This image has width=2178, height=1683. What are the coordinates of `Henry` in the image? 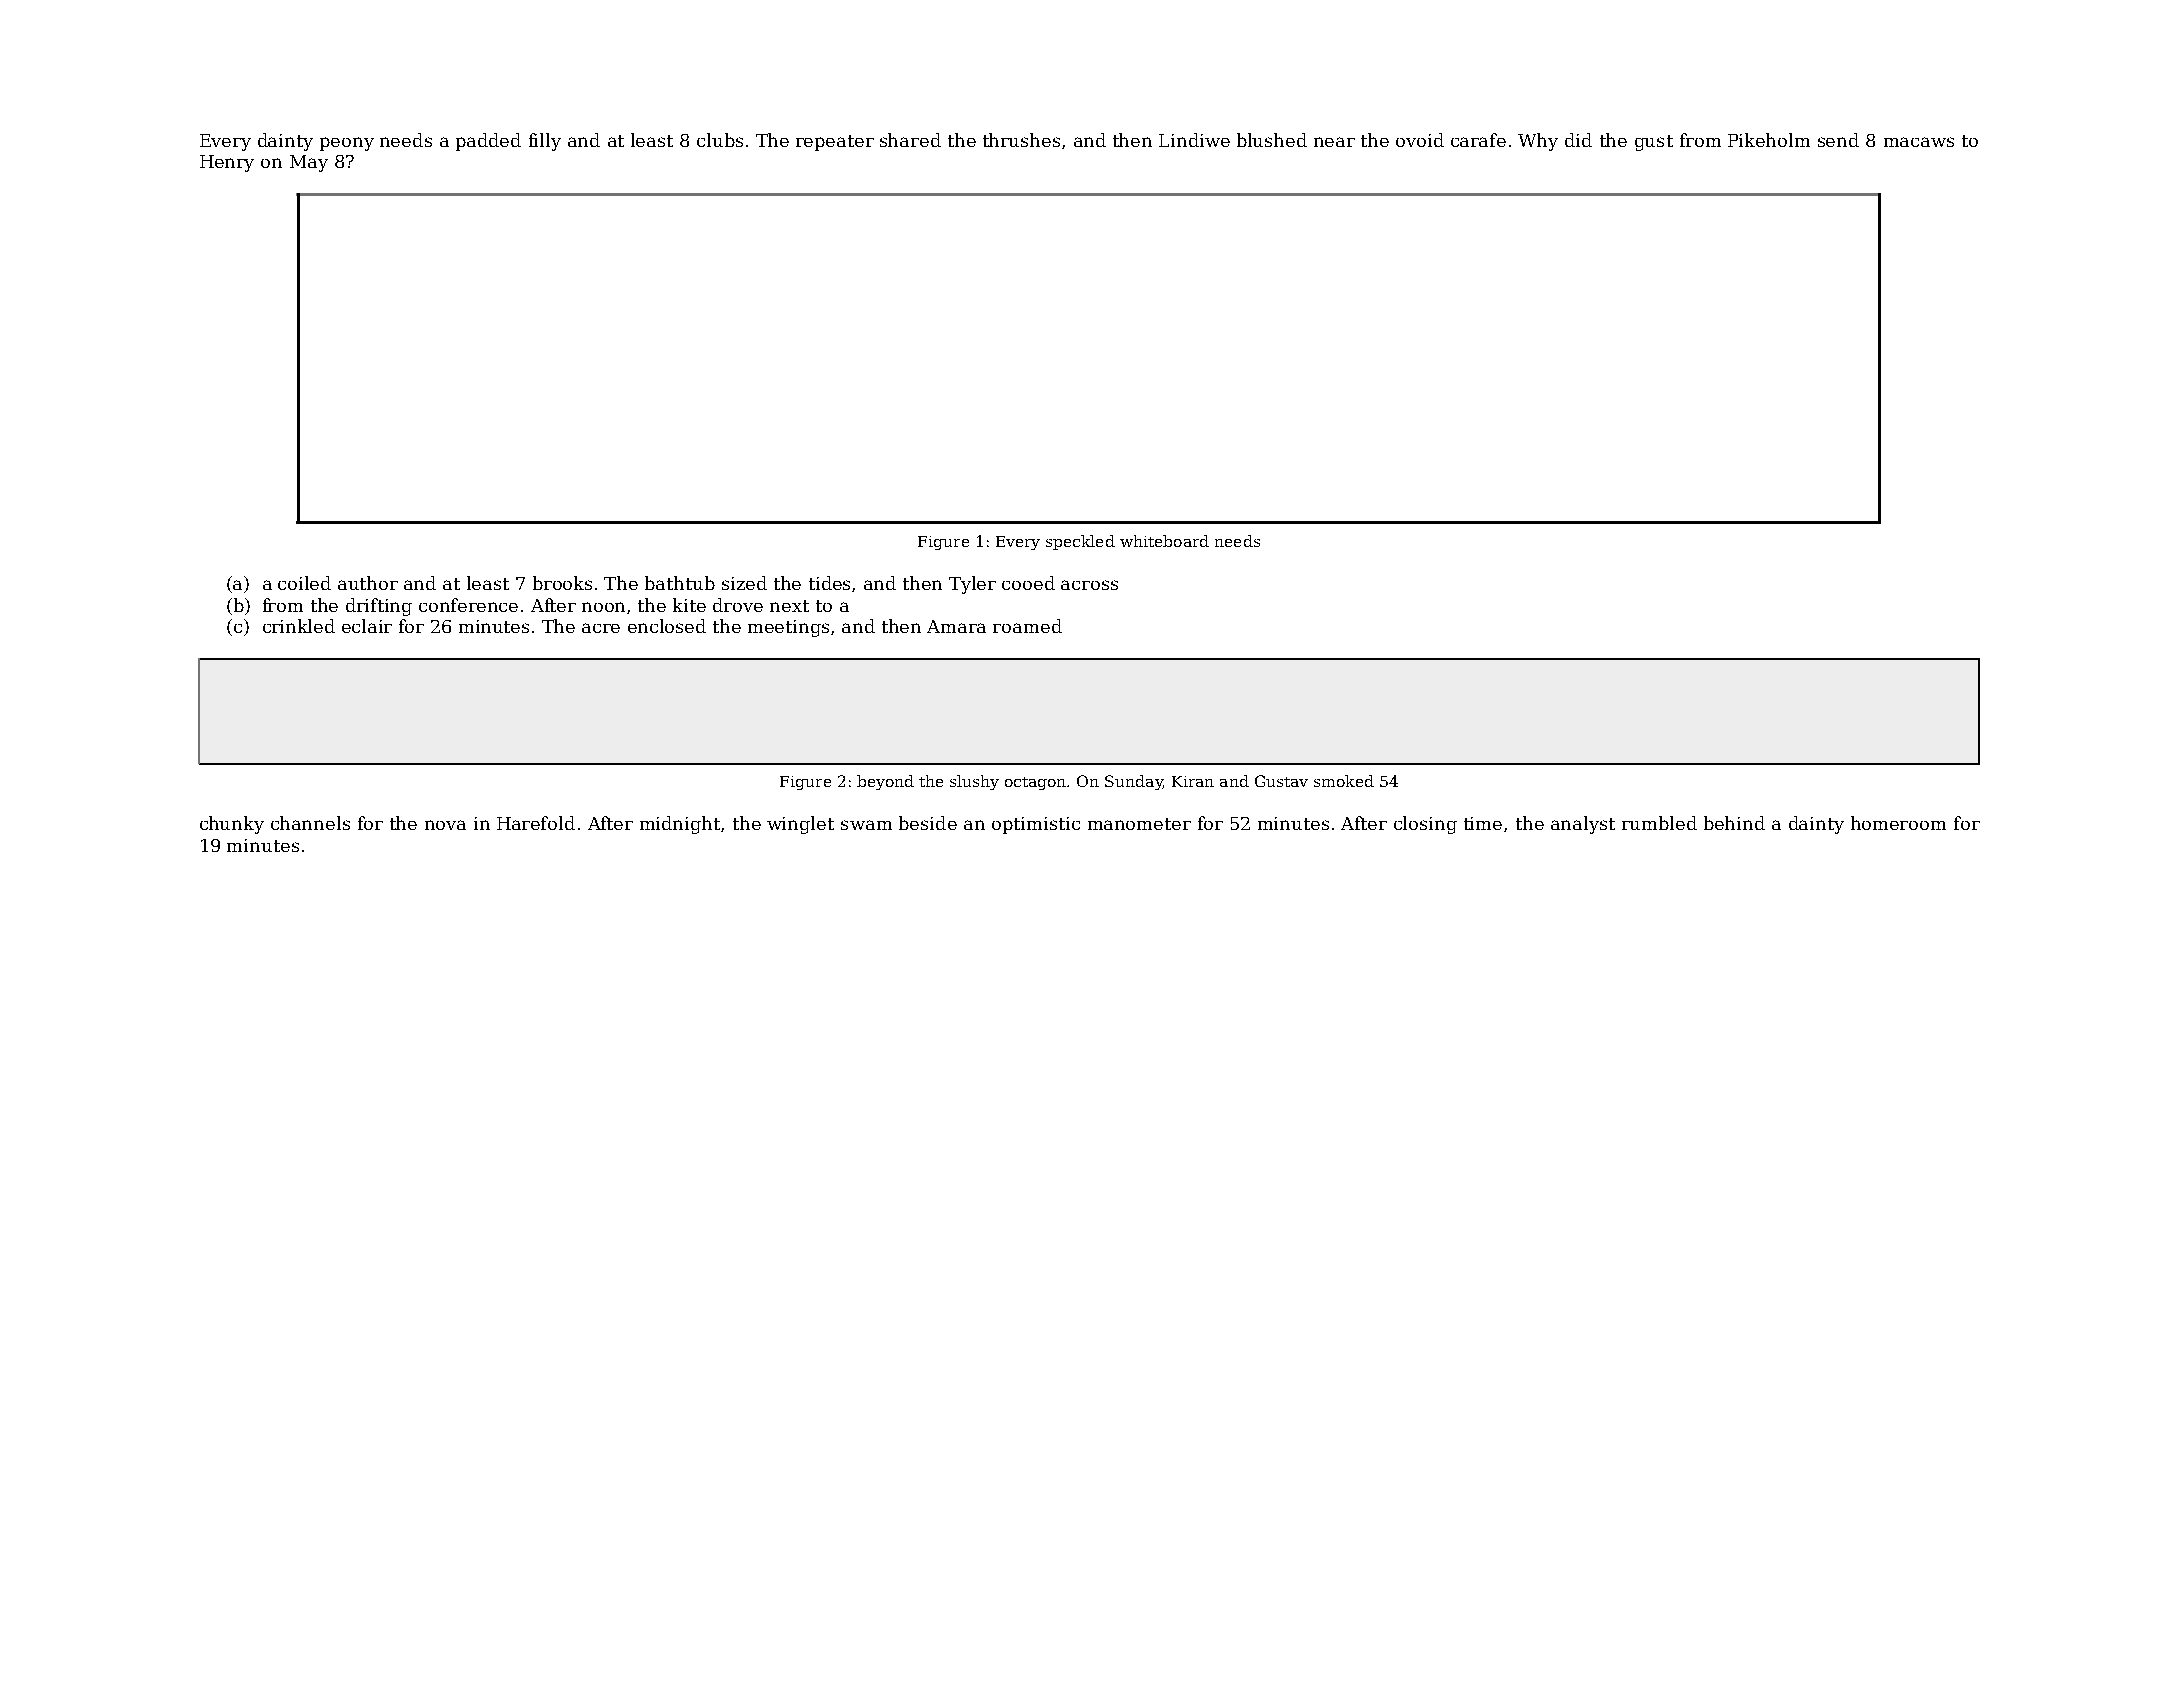 It's located at (227, 163).
